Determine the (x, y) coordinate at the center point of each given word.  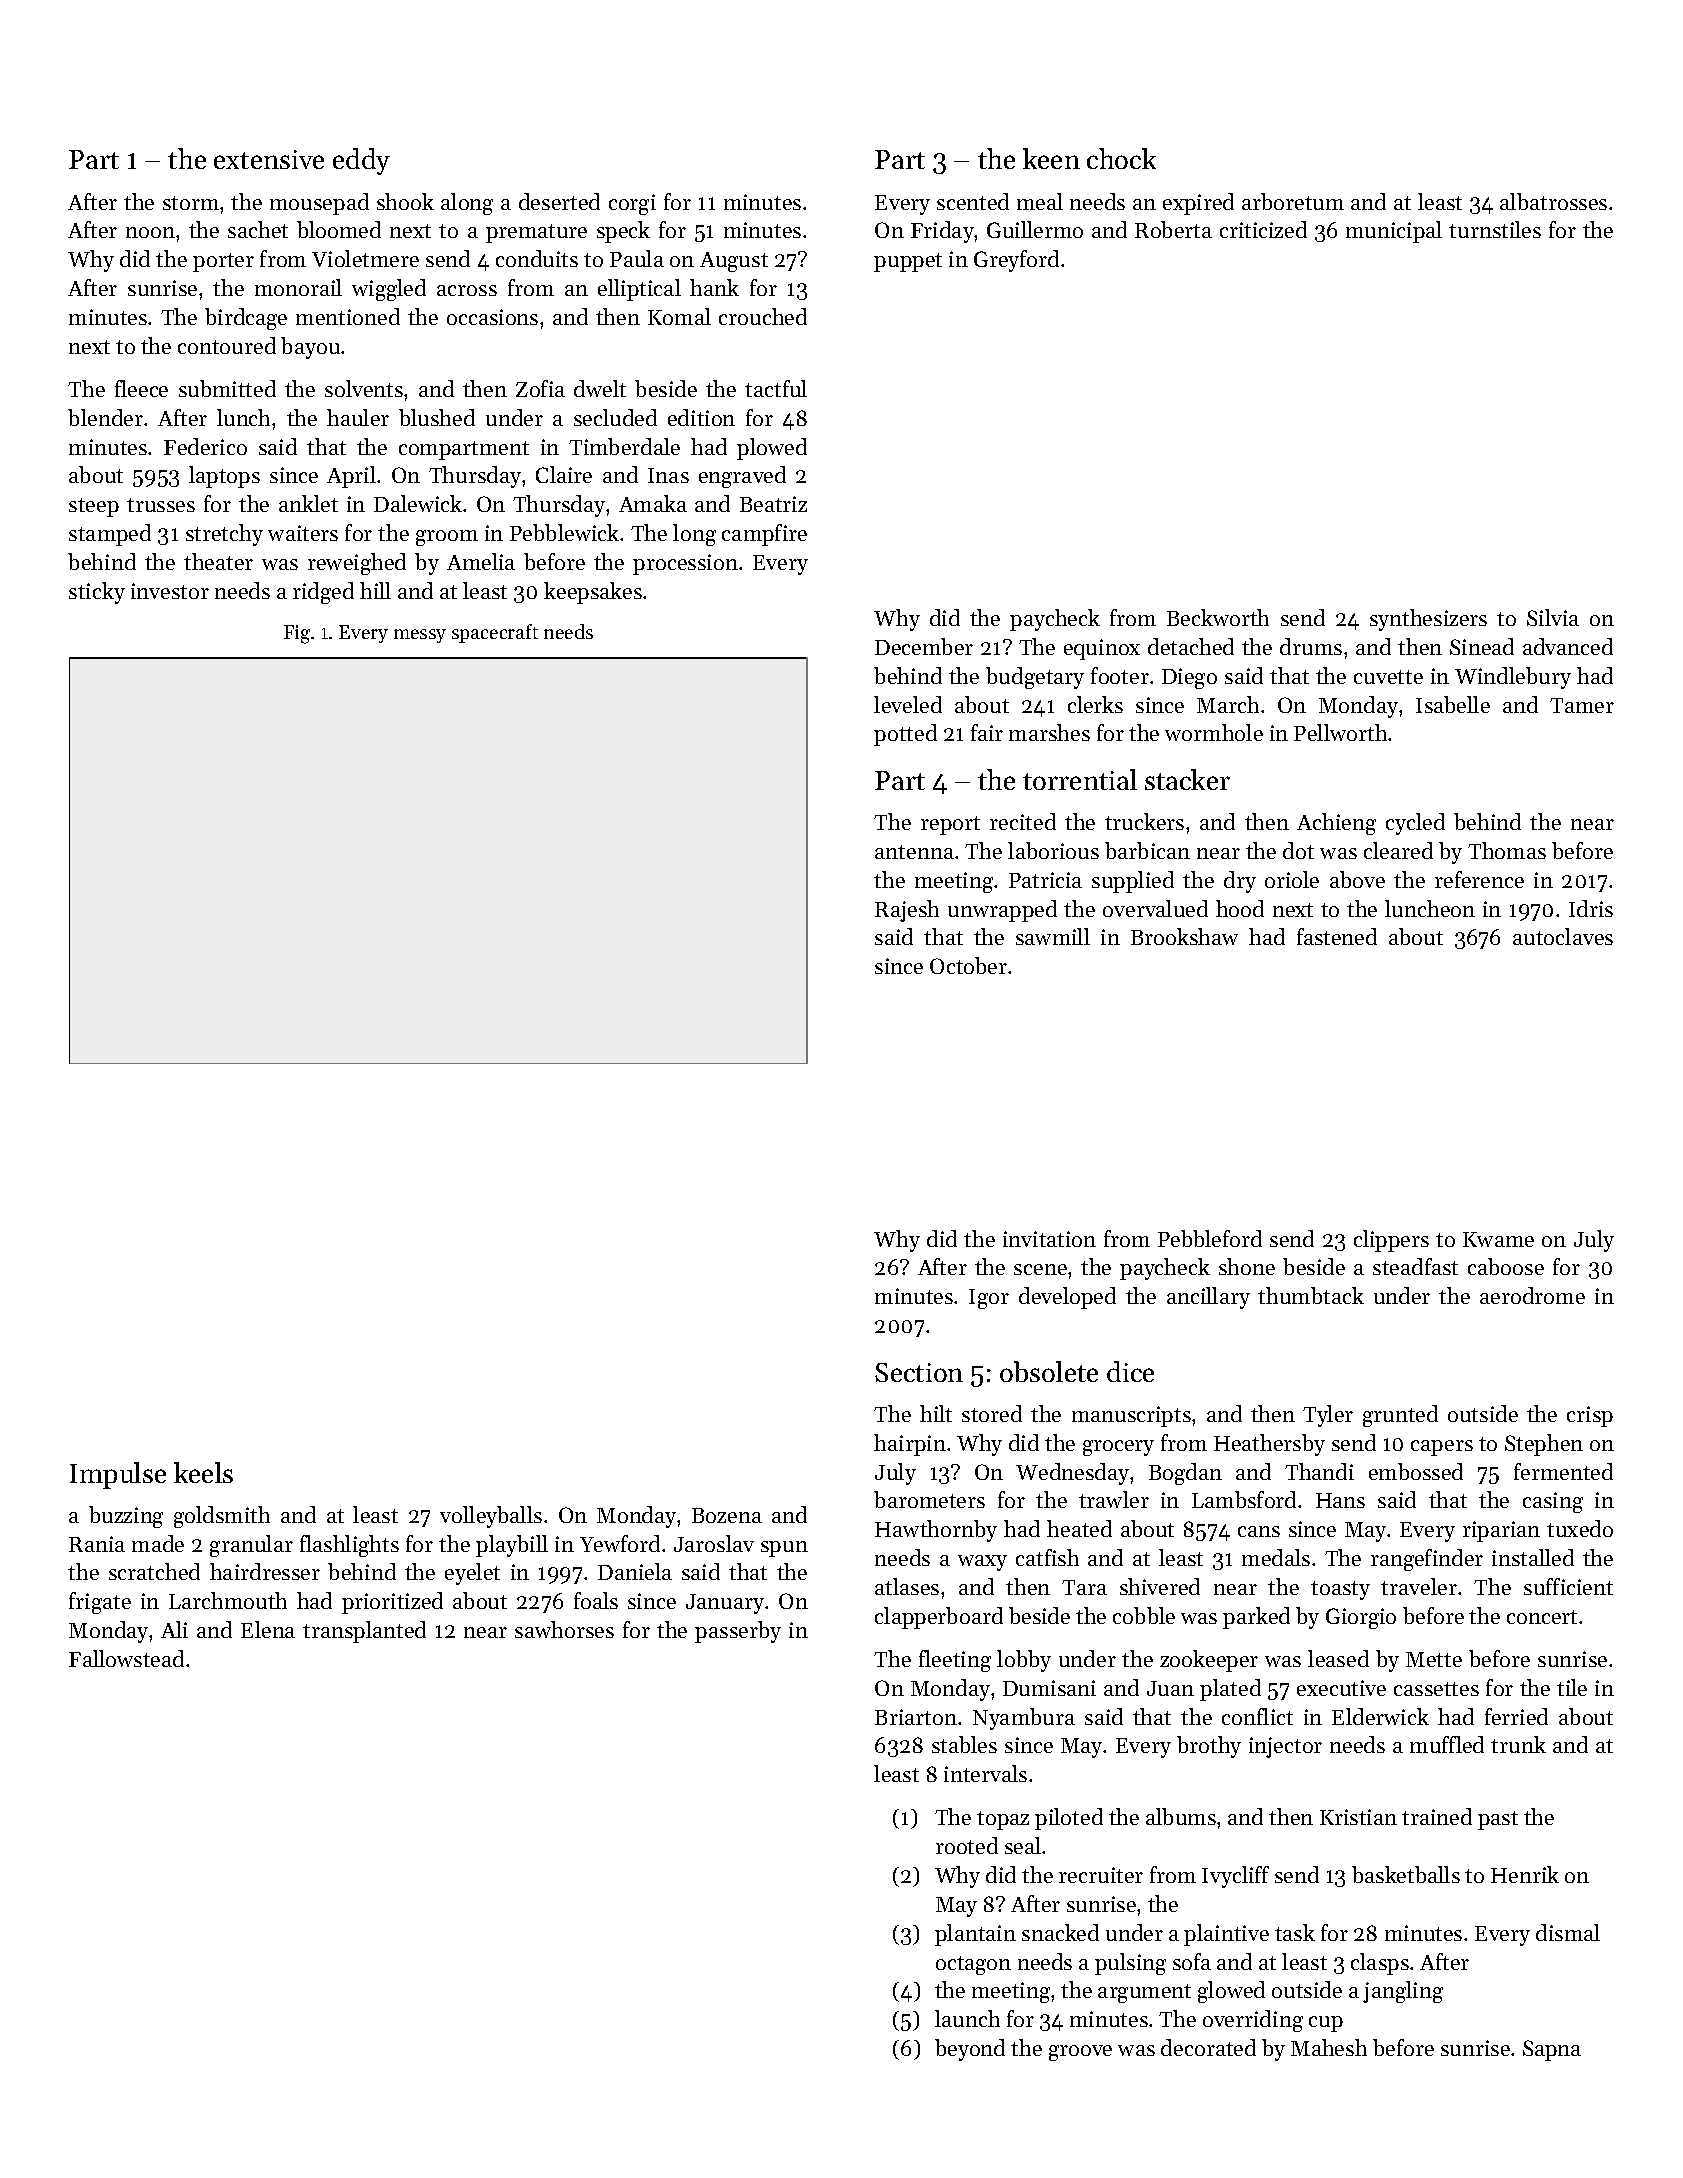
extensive (269, 159)
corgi (632, 204)
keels (203, 1472)
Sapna (1552, 2050)
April (351, 477)
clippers (1391, 1241)
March (1228, 704)
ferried (1516, 1716)
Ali (174, 1629)
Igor (989, 1299)
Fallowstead (126, 1658)
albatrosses (1553, 201)
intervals (985, 1773)
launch (967, 2018)
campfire (764, 535)
